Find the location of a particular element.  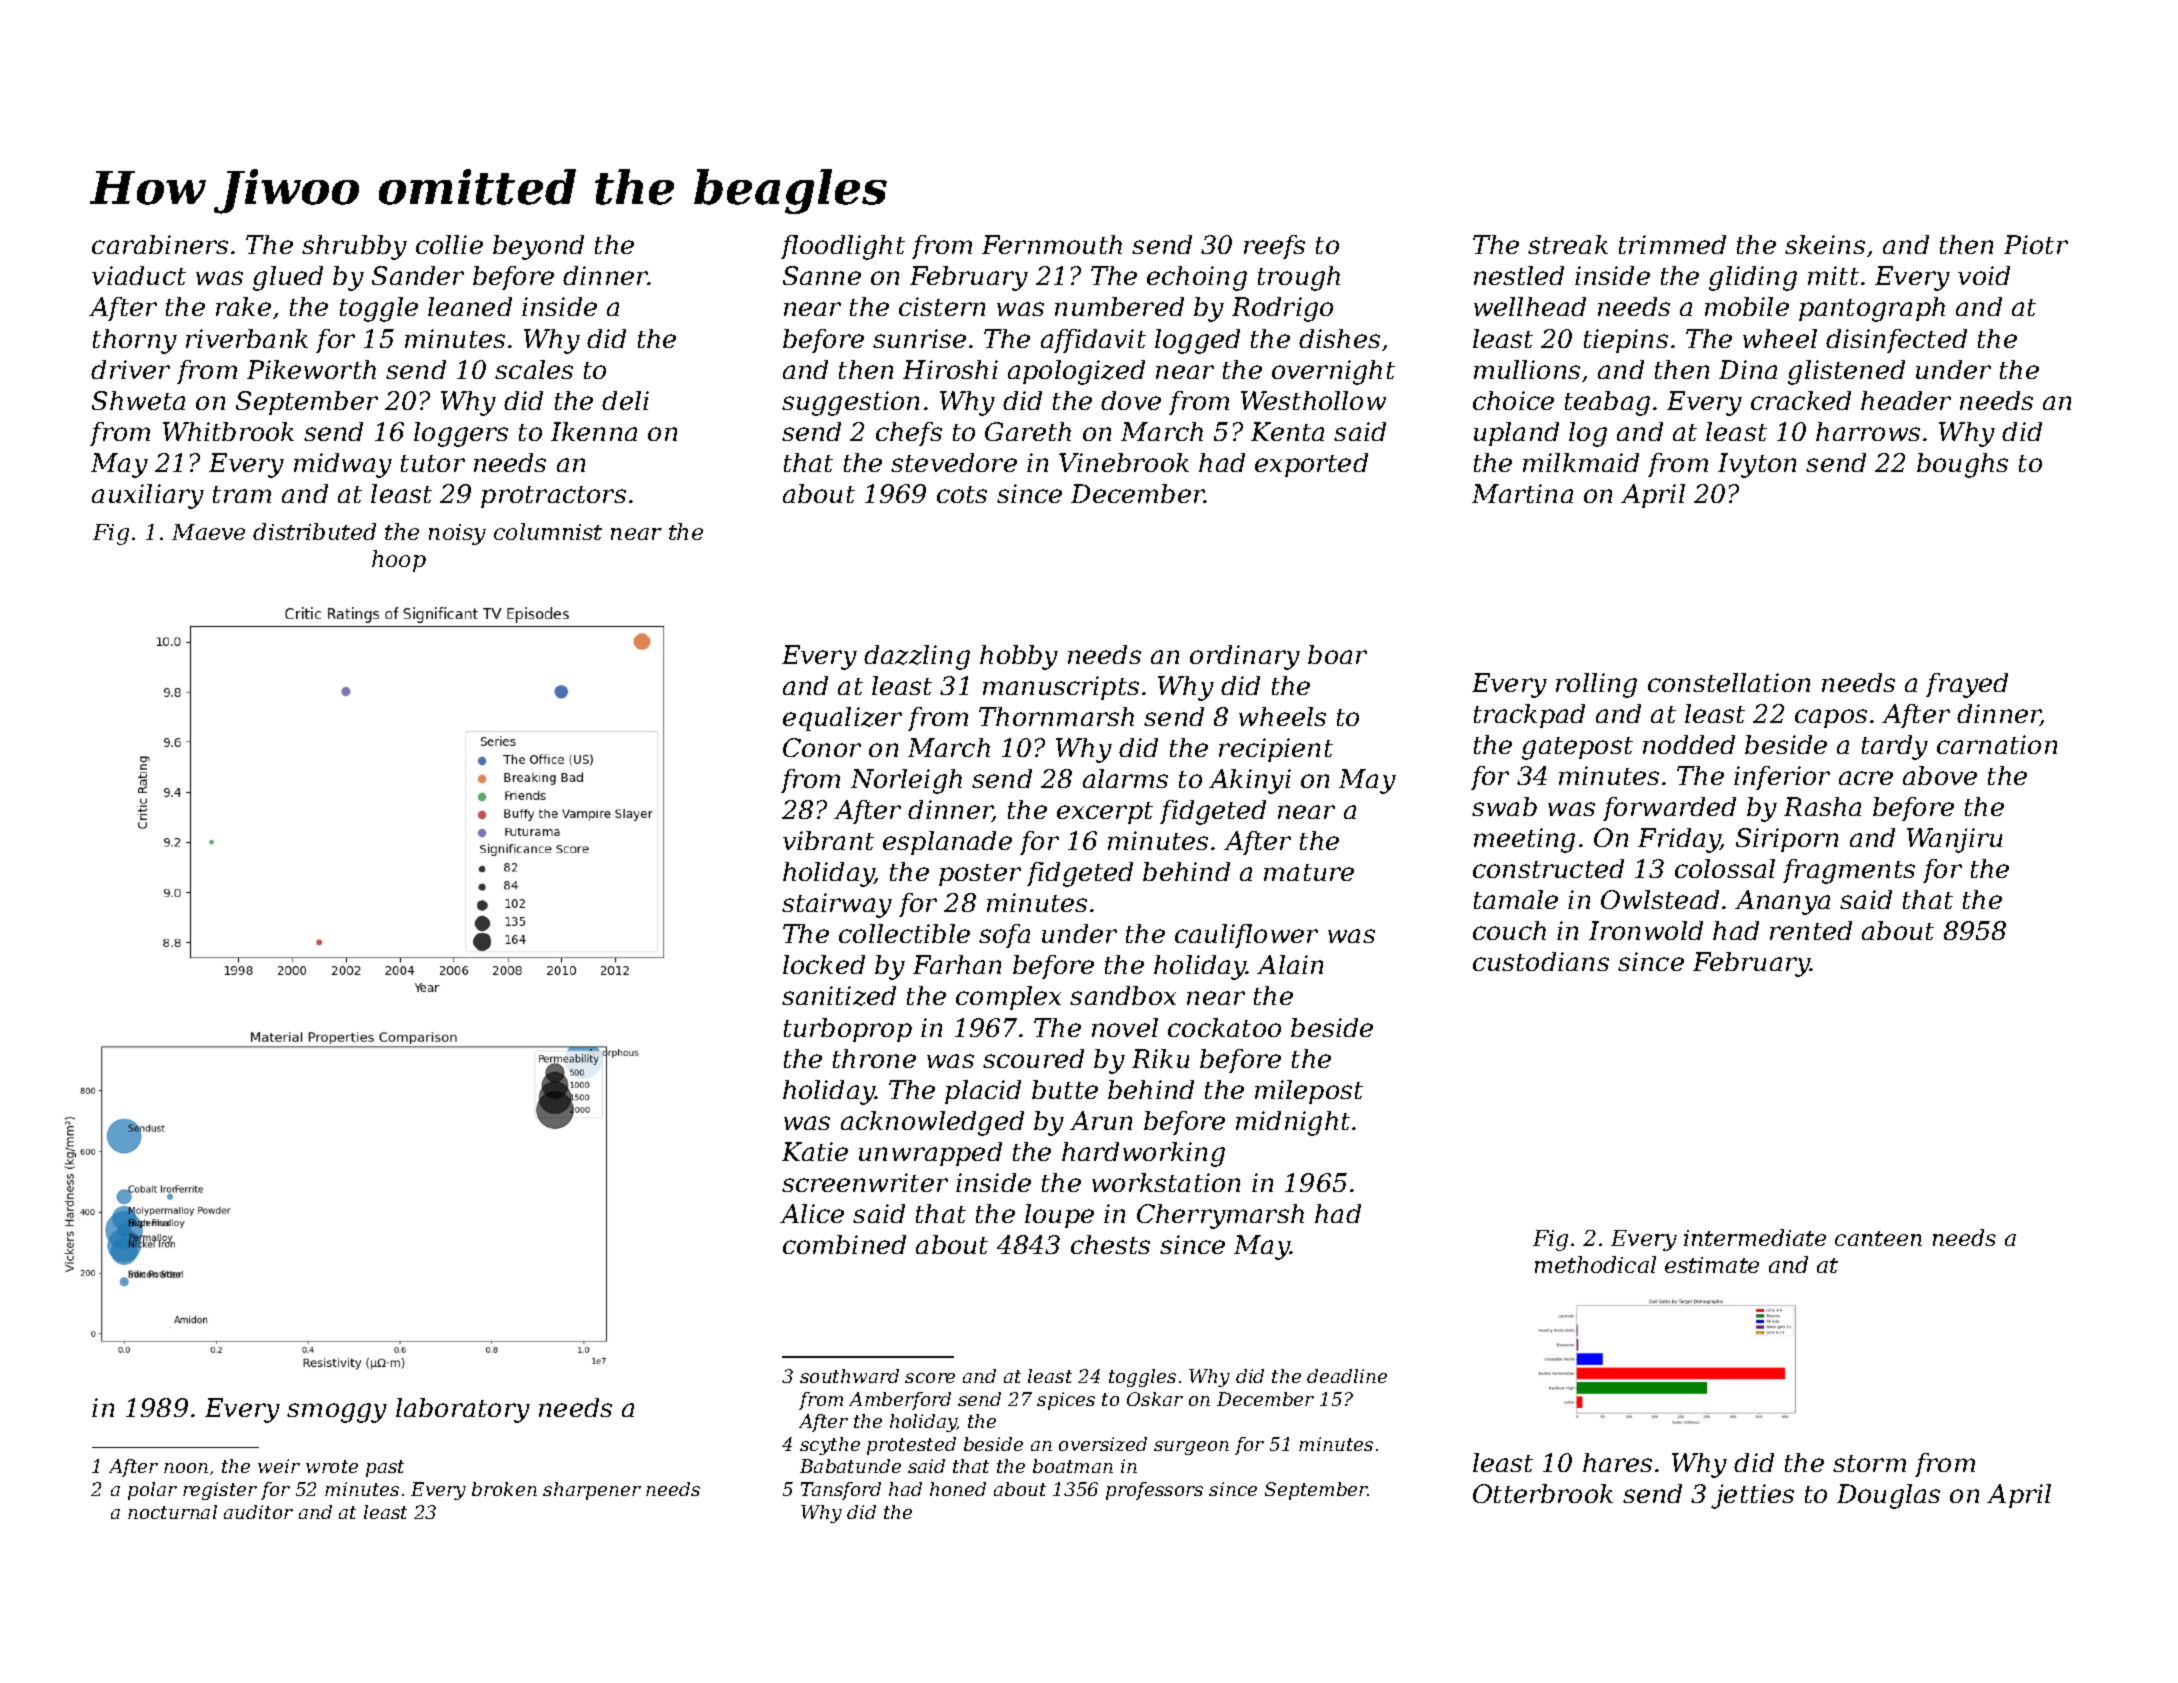

sandbox is located at coordinates (1123, 995).
